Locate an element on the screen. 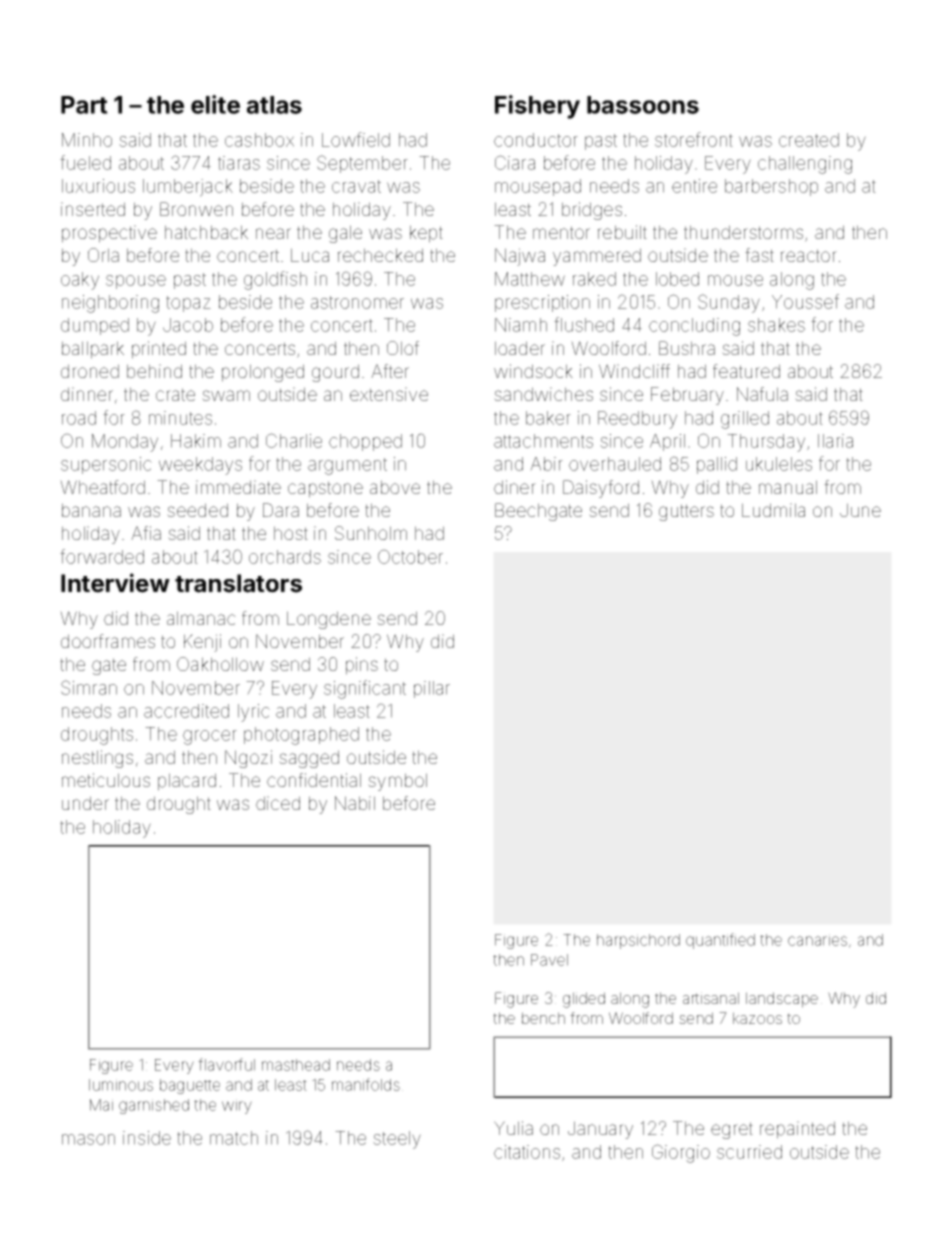 Image resolution: width=952 pixels, height=1233 pixels. gutters is located at coordinates (686, 512).
